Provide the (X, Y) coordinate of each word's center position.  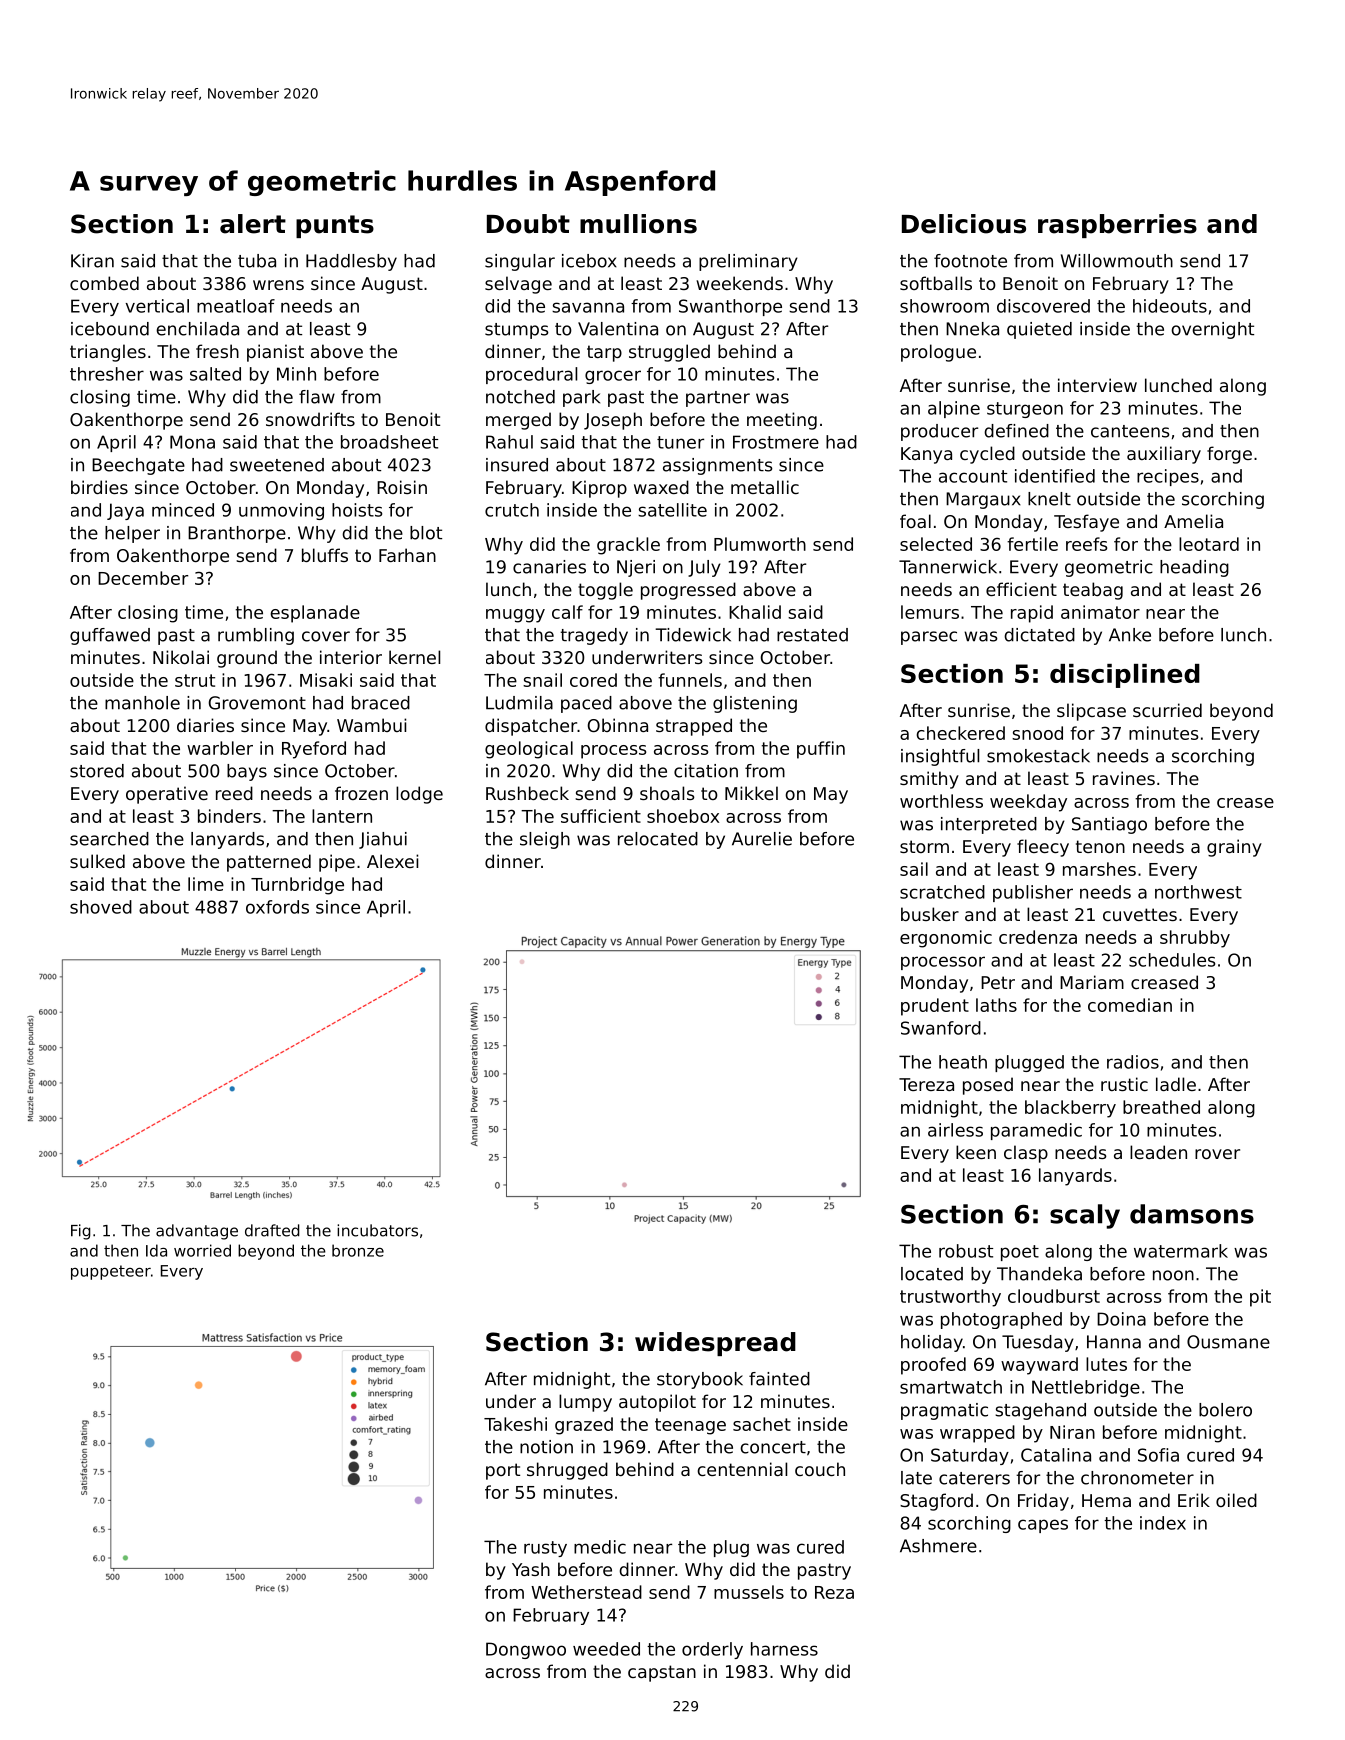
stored (97, 771)
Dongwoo (526, 1650)
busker (930, 914)
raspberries (1117, 226)
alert (253, 224)
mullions (638, 224)
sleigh (545, 840)
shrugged (567, 1471)
